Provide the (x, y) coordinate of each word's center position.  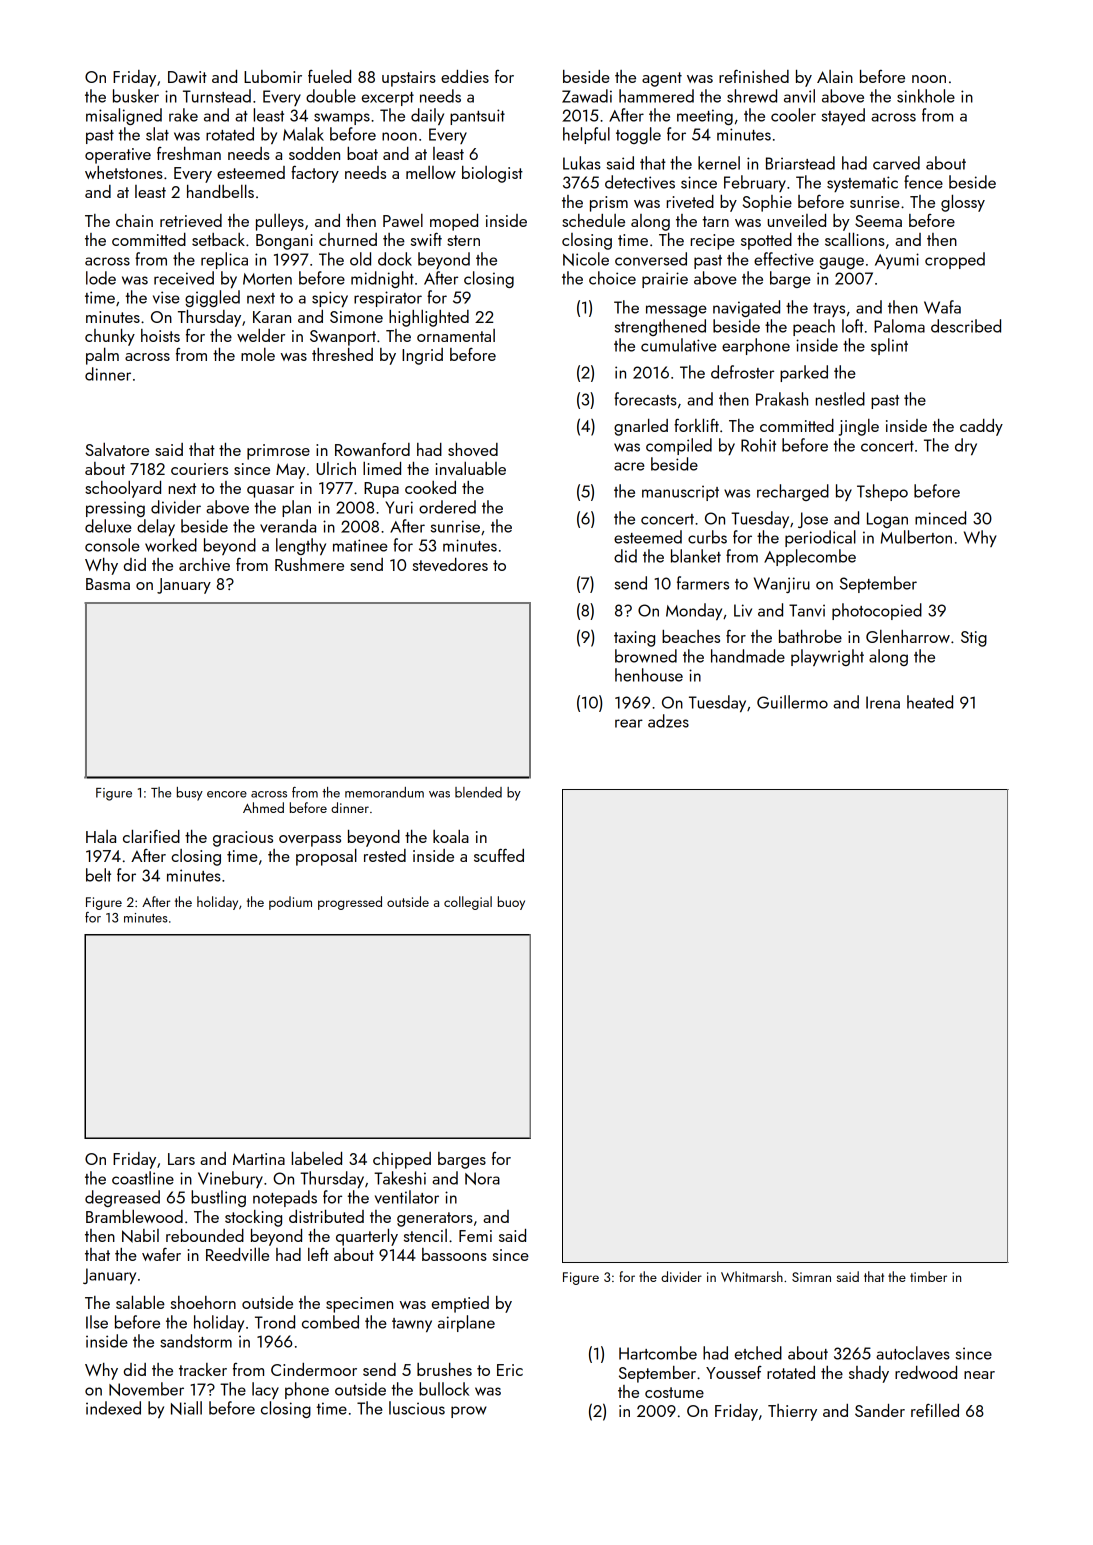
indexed (113, 1408)
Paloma (899, 326)
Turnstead (217, 96)
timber (928, 1276)
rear (629, 723)
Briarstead (800, 163)
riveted (690, 201)
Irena (883, 702)
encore (227, 794)
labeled (317, 1158)
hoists (160, 335)
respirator (388, 299)
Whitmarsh (752, 1276)
